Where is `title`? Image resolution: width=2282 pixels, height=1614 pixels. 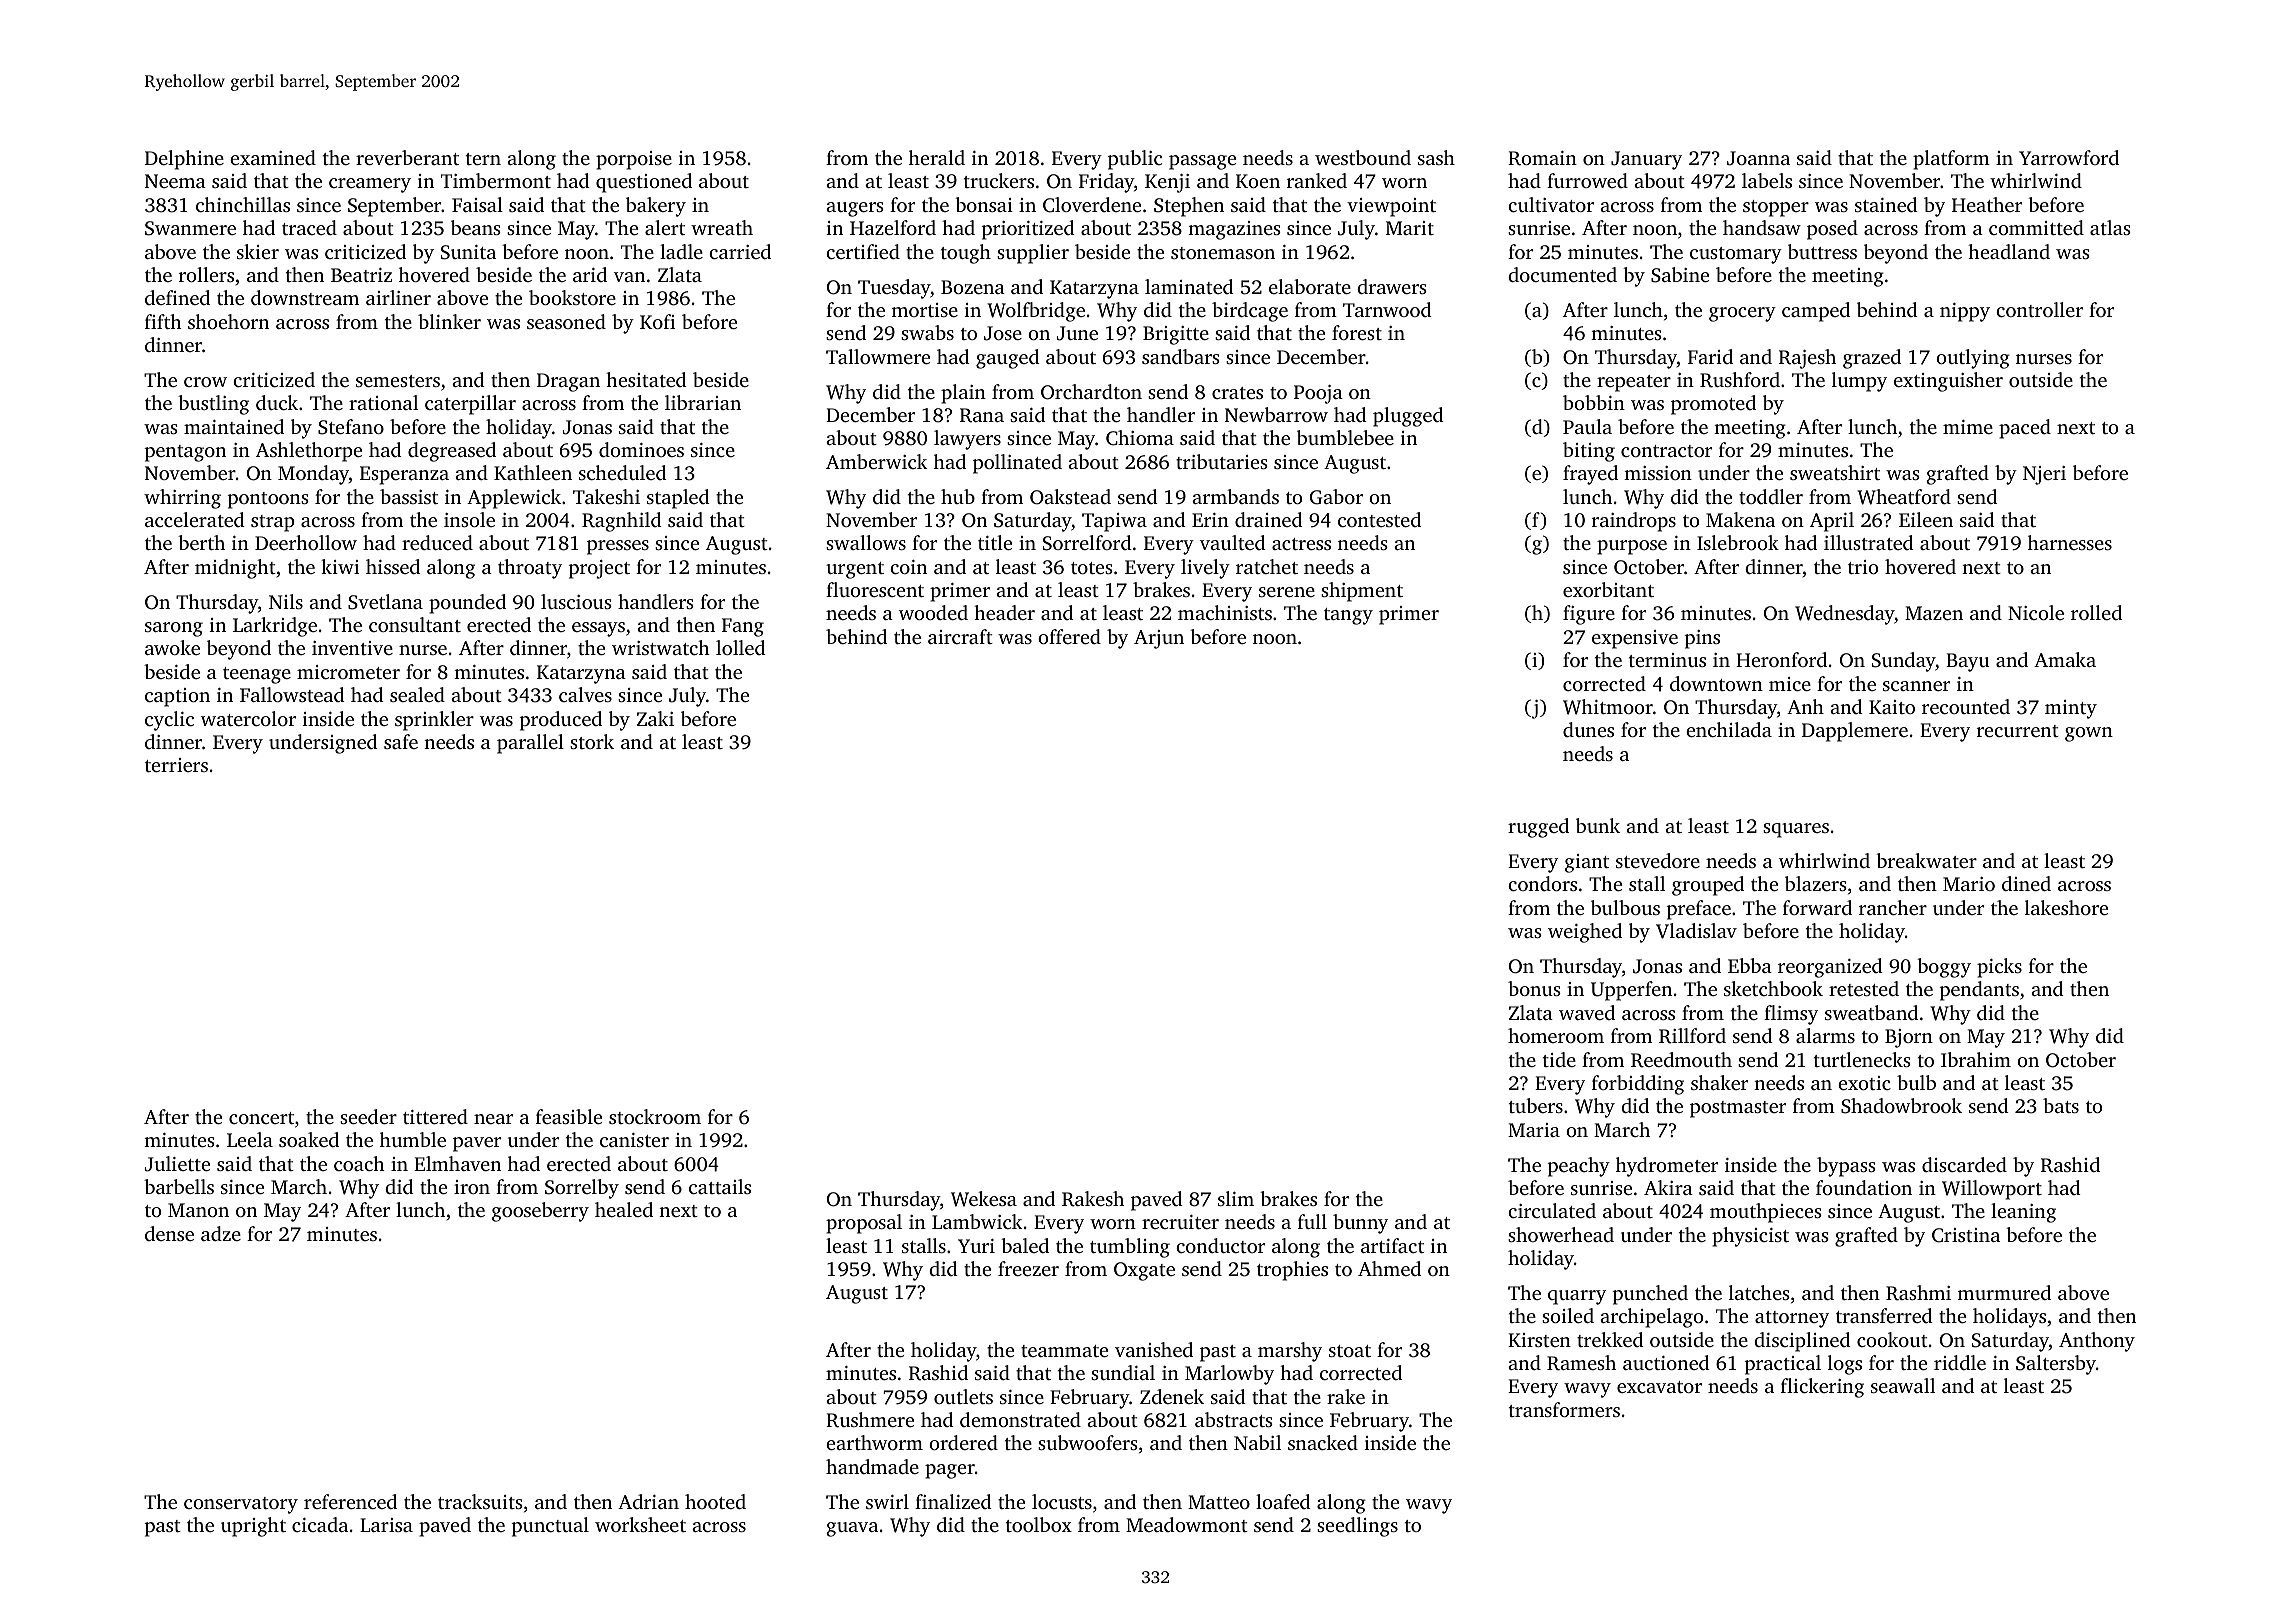 title is located at coordinates (995, 542).
